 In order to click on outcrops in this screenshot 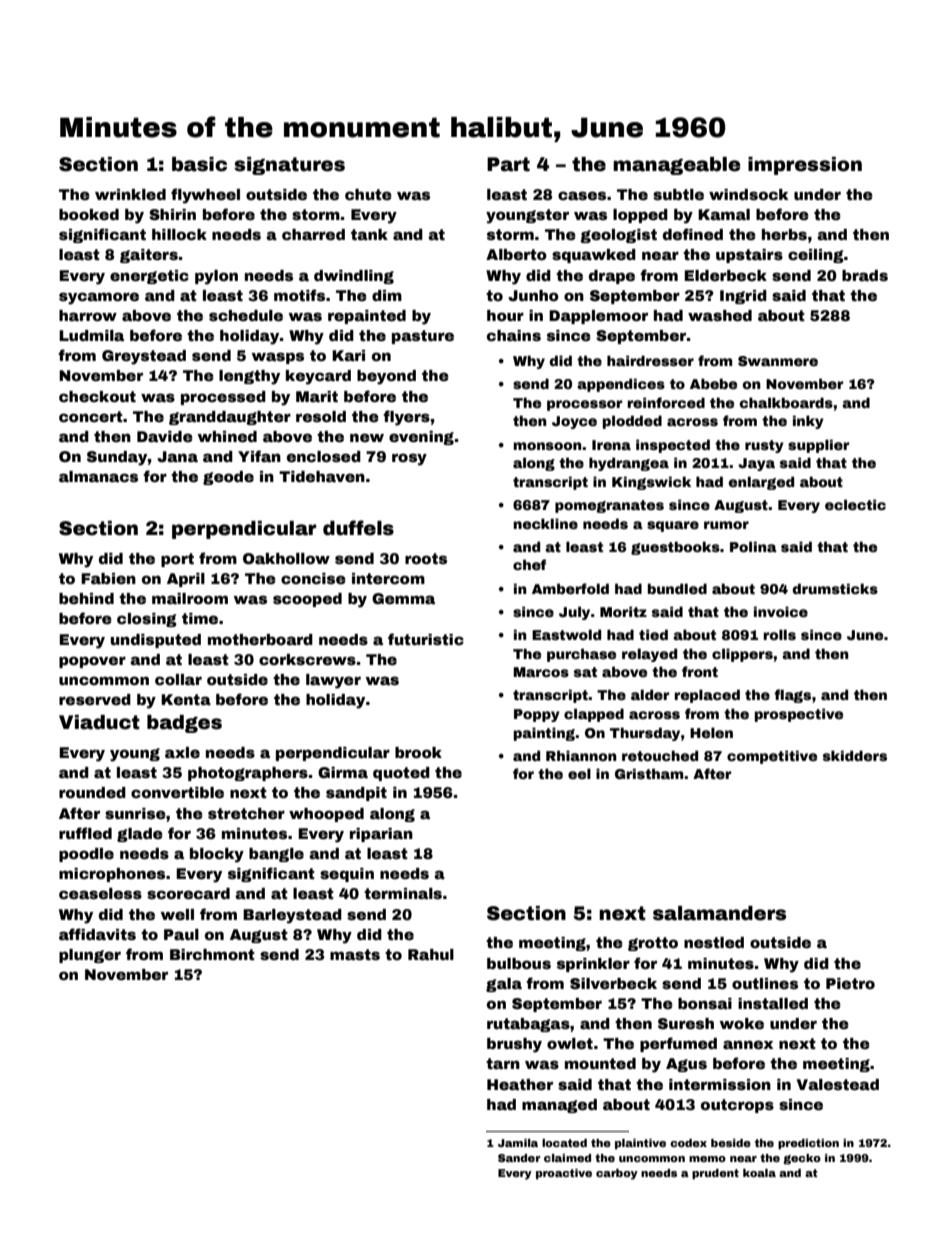, I will do `click(737, 1106)`.
